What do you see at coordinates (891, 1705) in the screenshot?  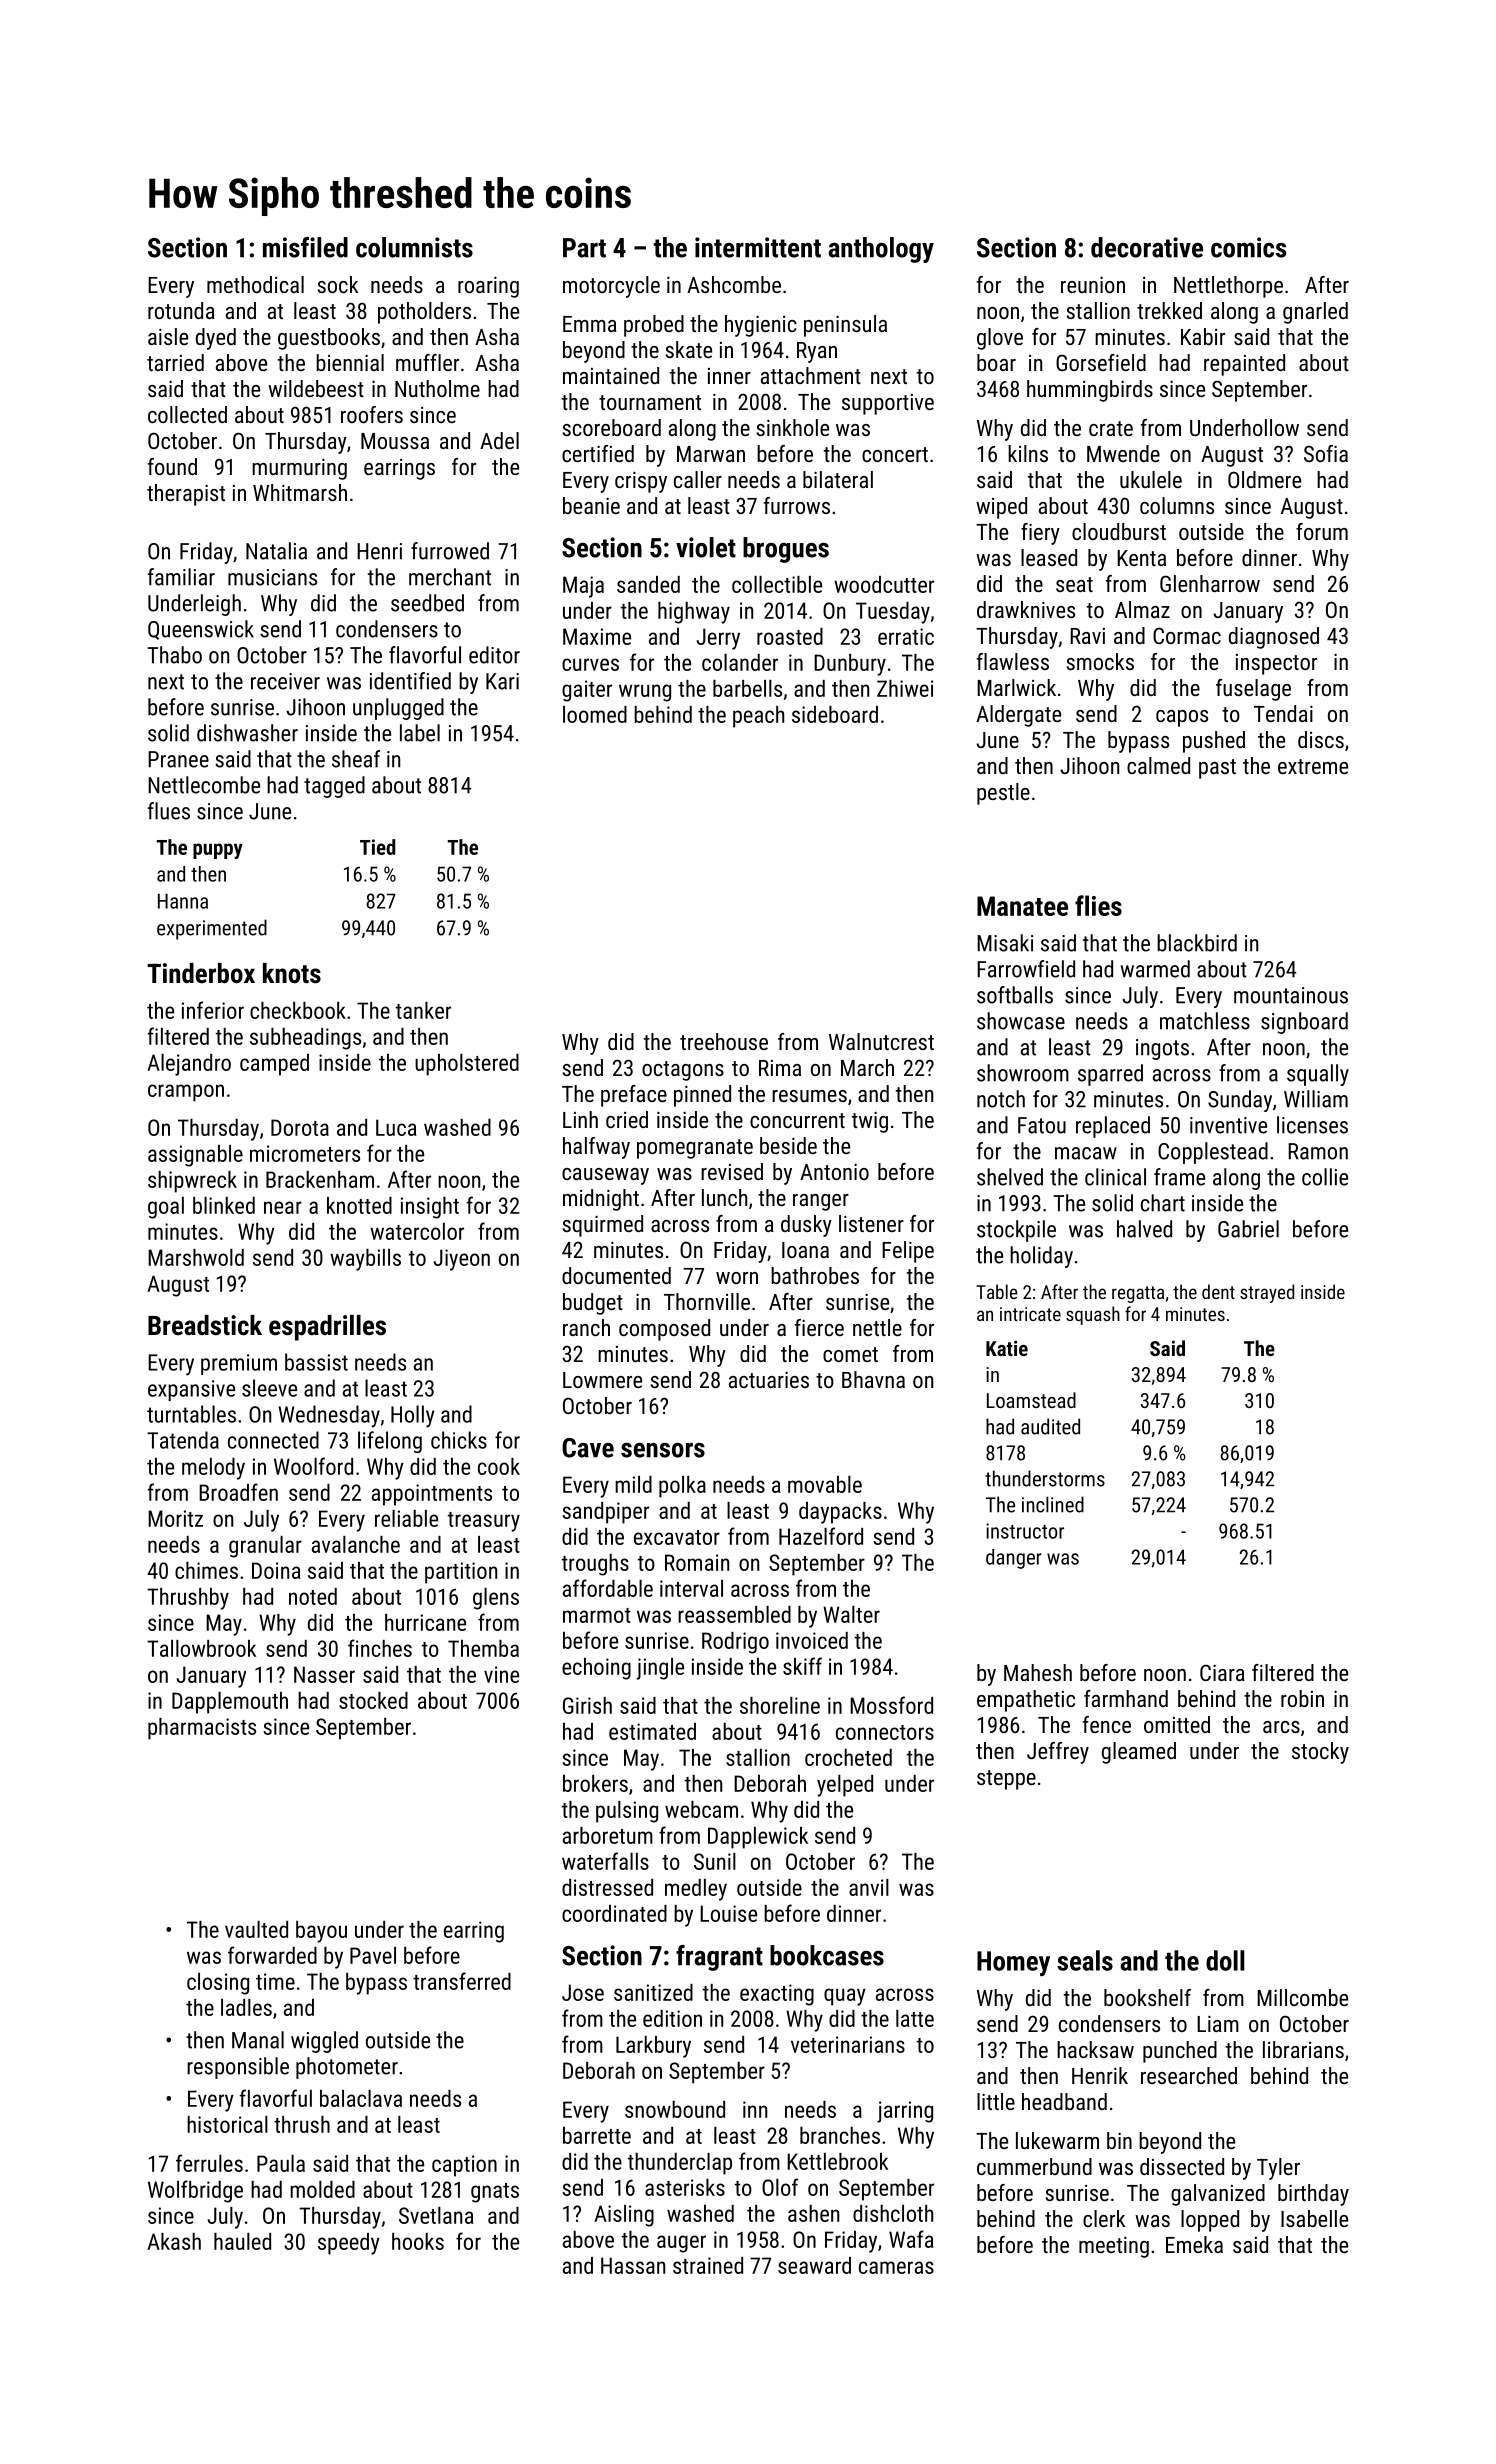 I see `Mossford` at bounding box center [891, 1705].
